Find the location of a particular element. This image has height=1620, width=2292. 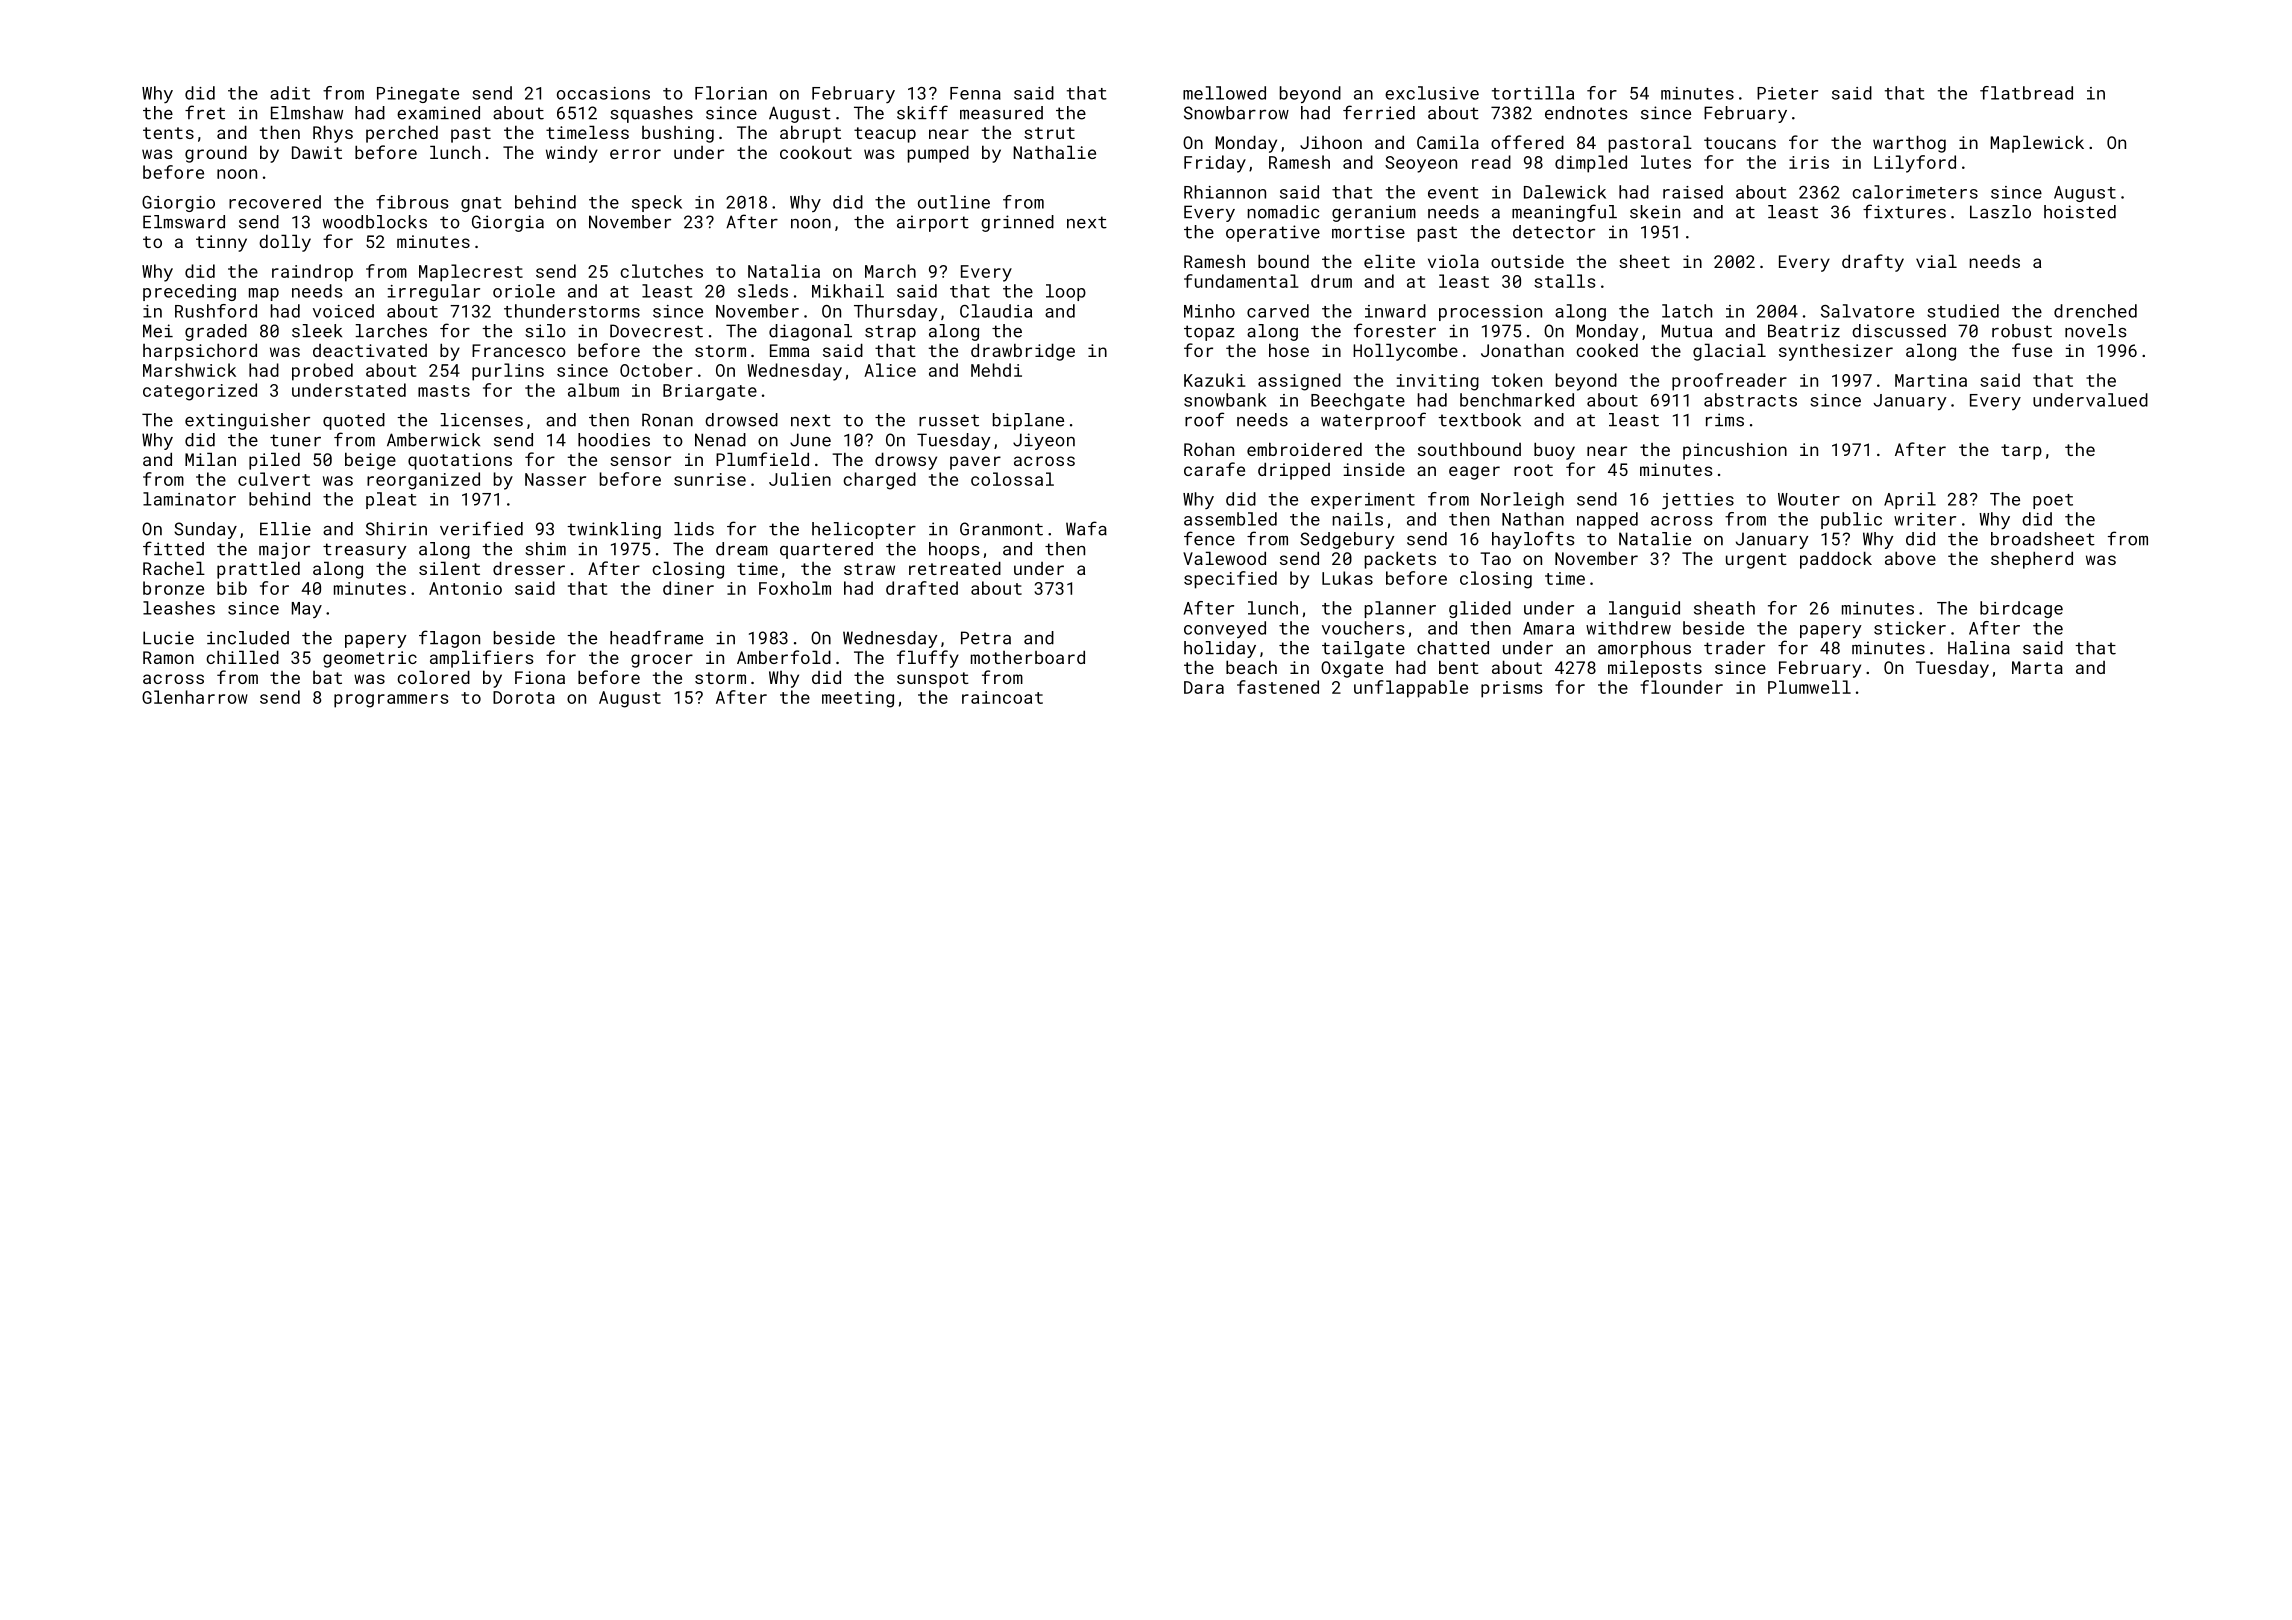

occasions is located at coordinates (603, 93).
